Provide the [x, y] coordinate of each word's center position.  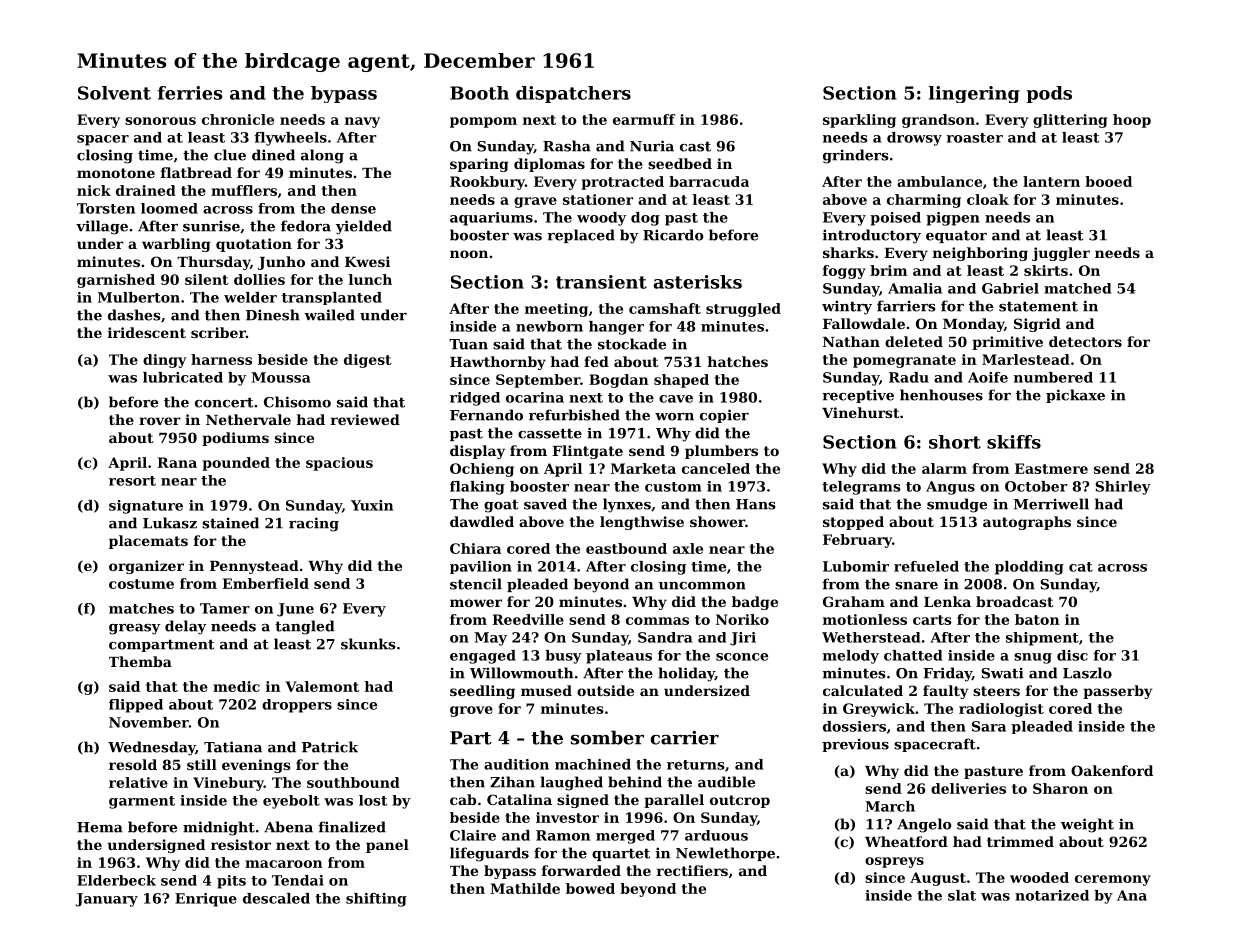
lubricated [183, 377]
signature [146, 507]
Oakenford [1112, 770]
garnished [116, 281]
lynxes [627, 505]
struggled [743, 310]
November [149, 722]
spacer [103, 140]
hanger [616, 328]
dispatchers [573, 94]
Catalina [519, 799]
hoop [1132, 121]
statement [1038, 306]
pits [231, 882]
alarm [944, 468]
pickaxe [1075, 396]
